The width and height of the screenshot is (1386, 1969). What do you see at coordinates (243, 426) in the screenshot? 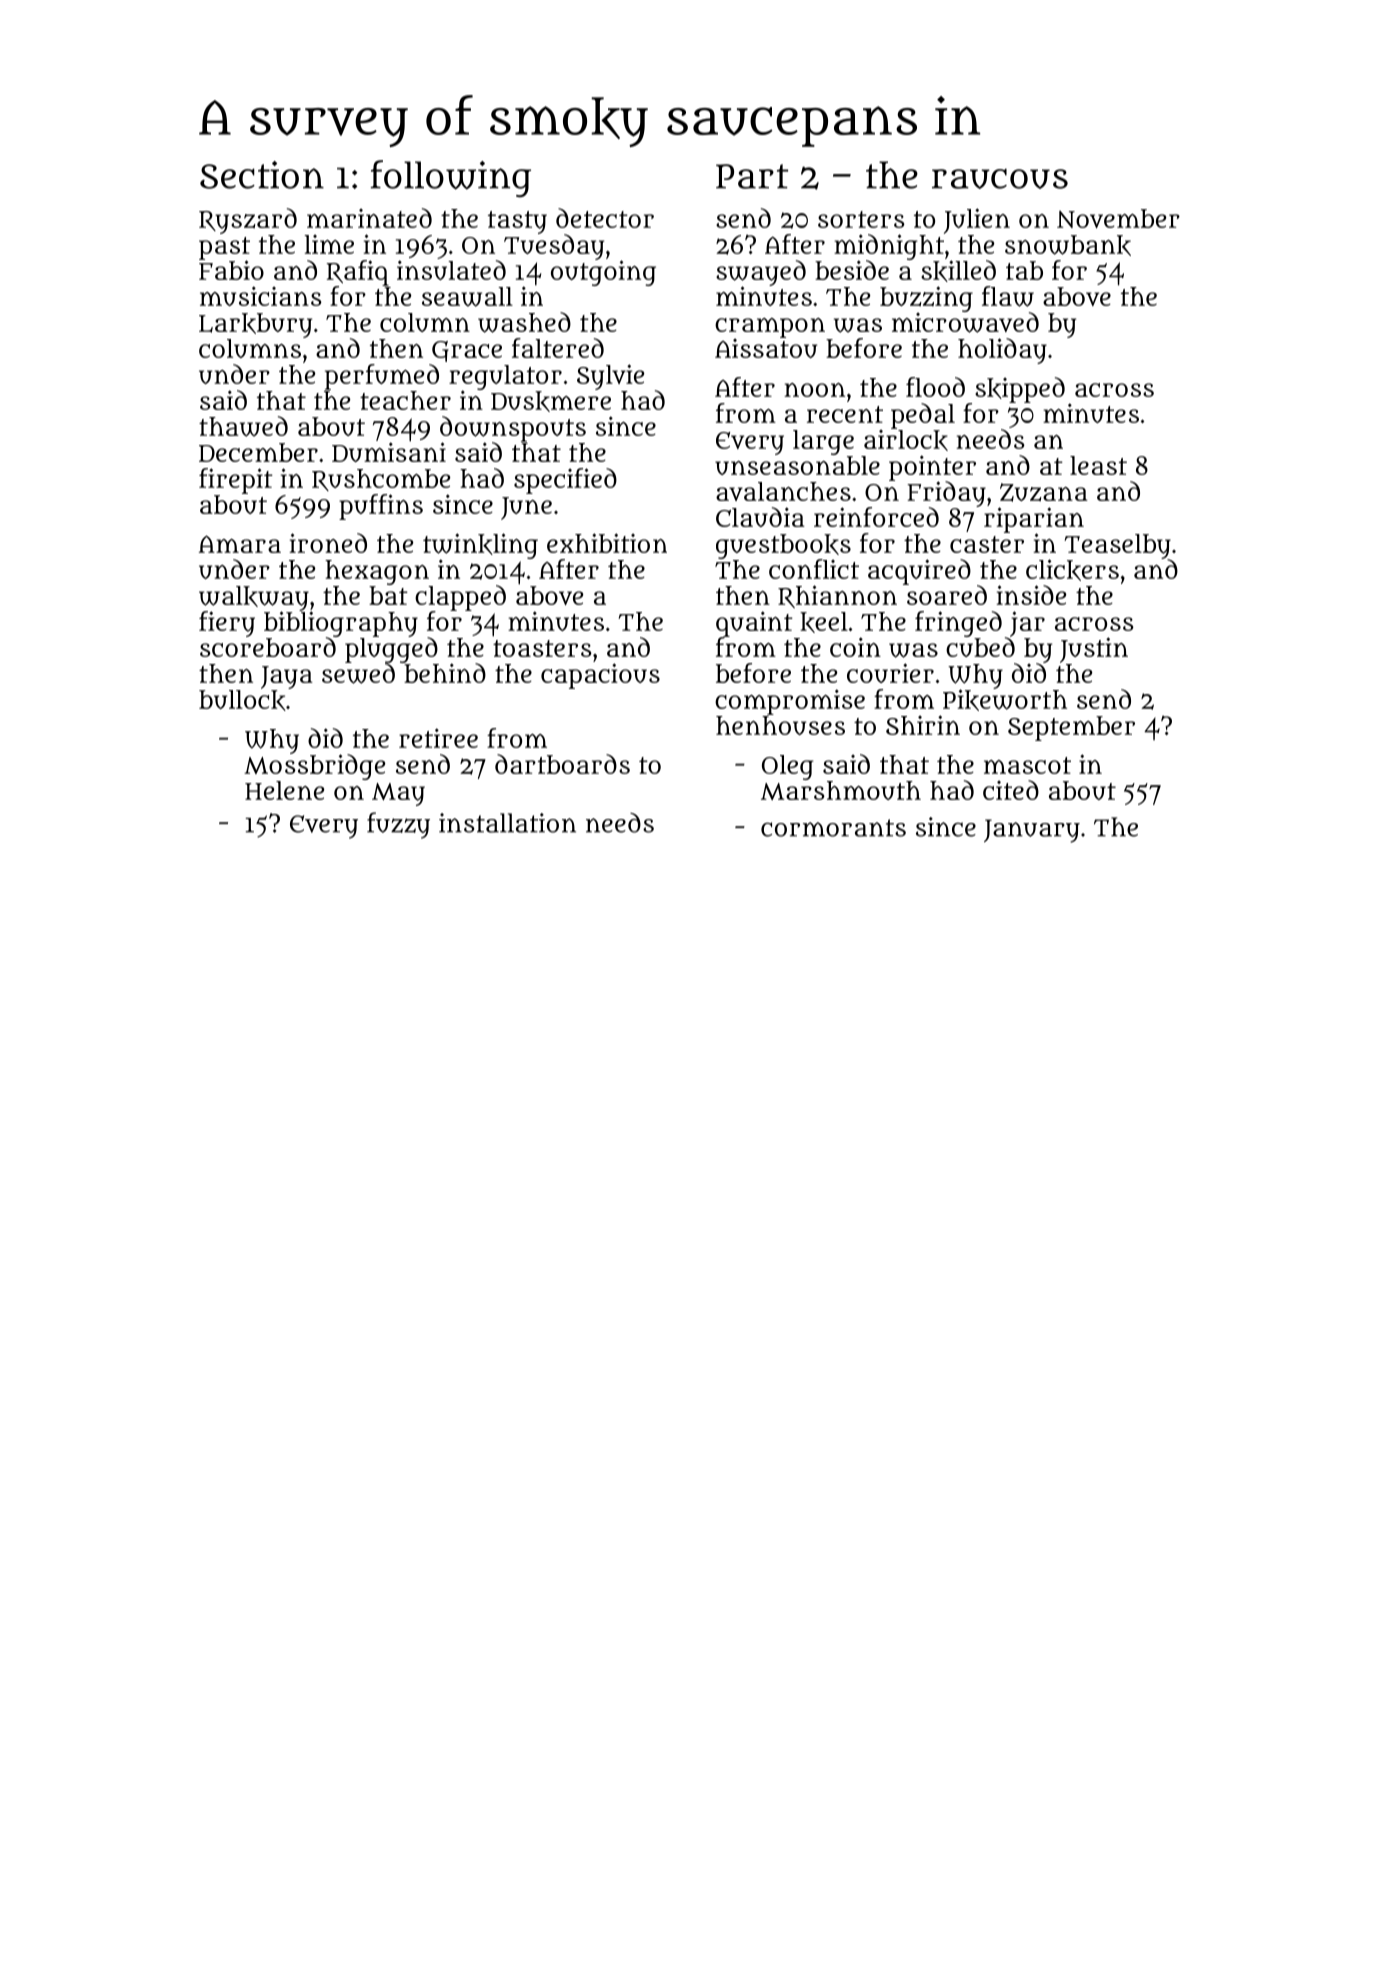
I see `thawed` at bounding box center [243, 426].
